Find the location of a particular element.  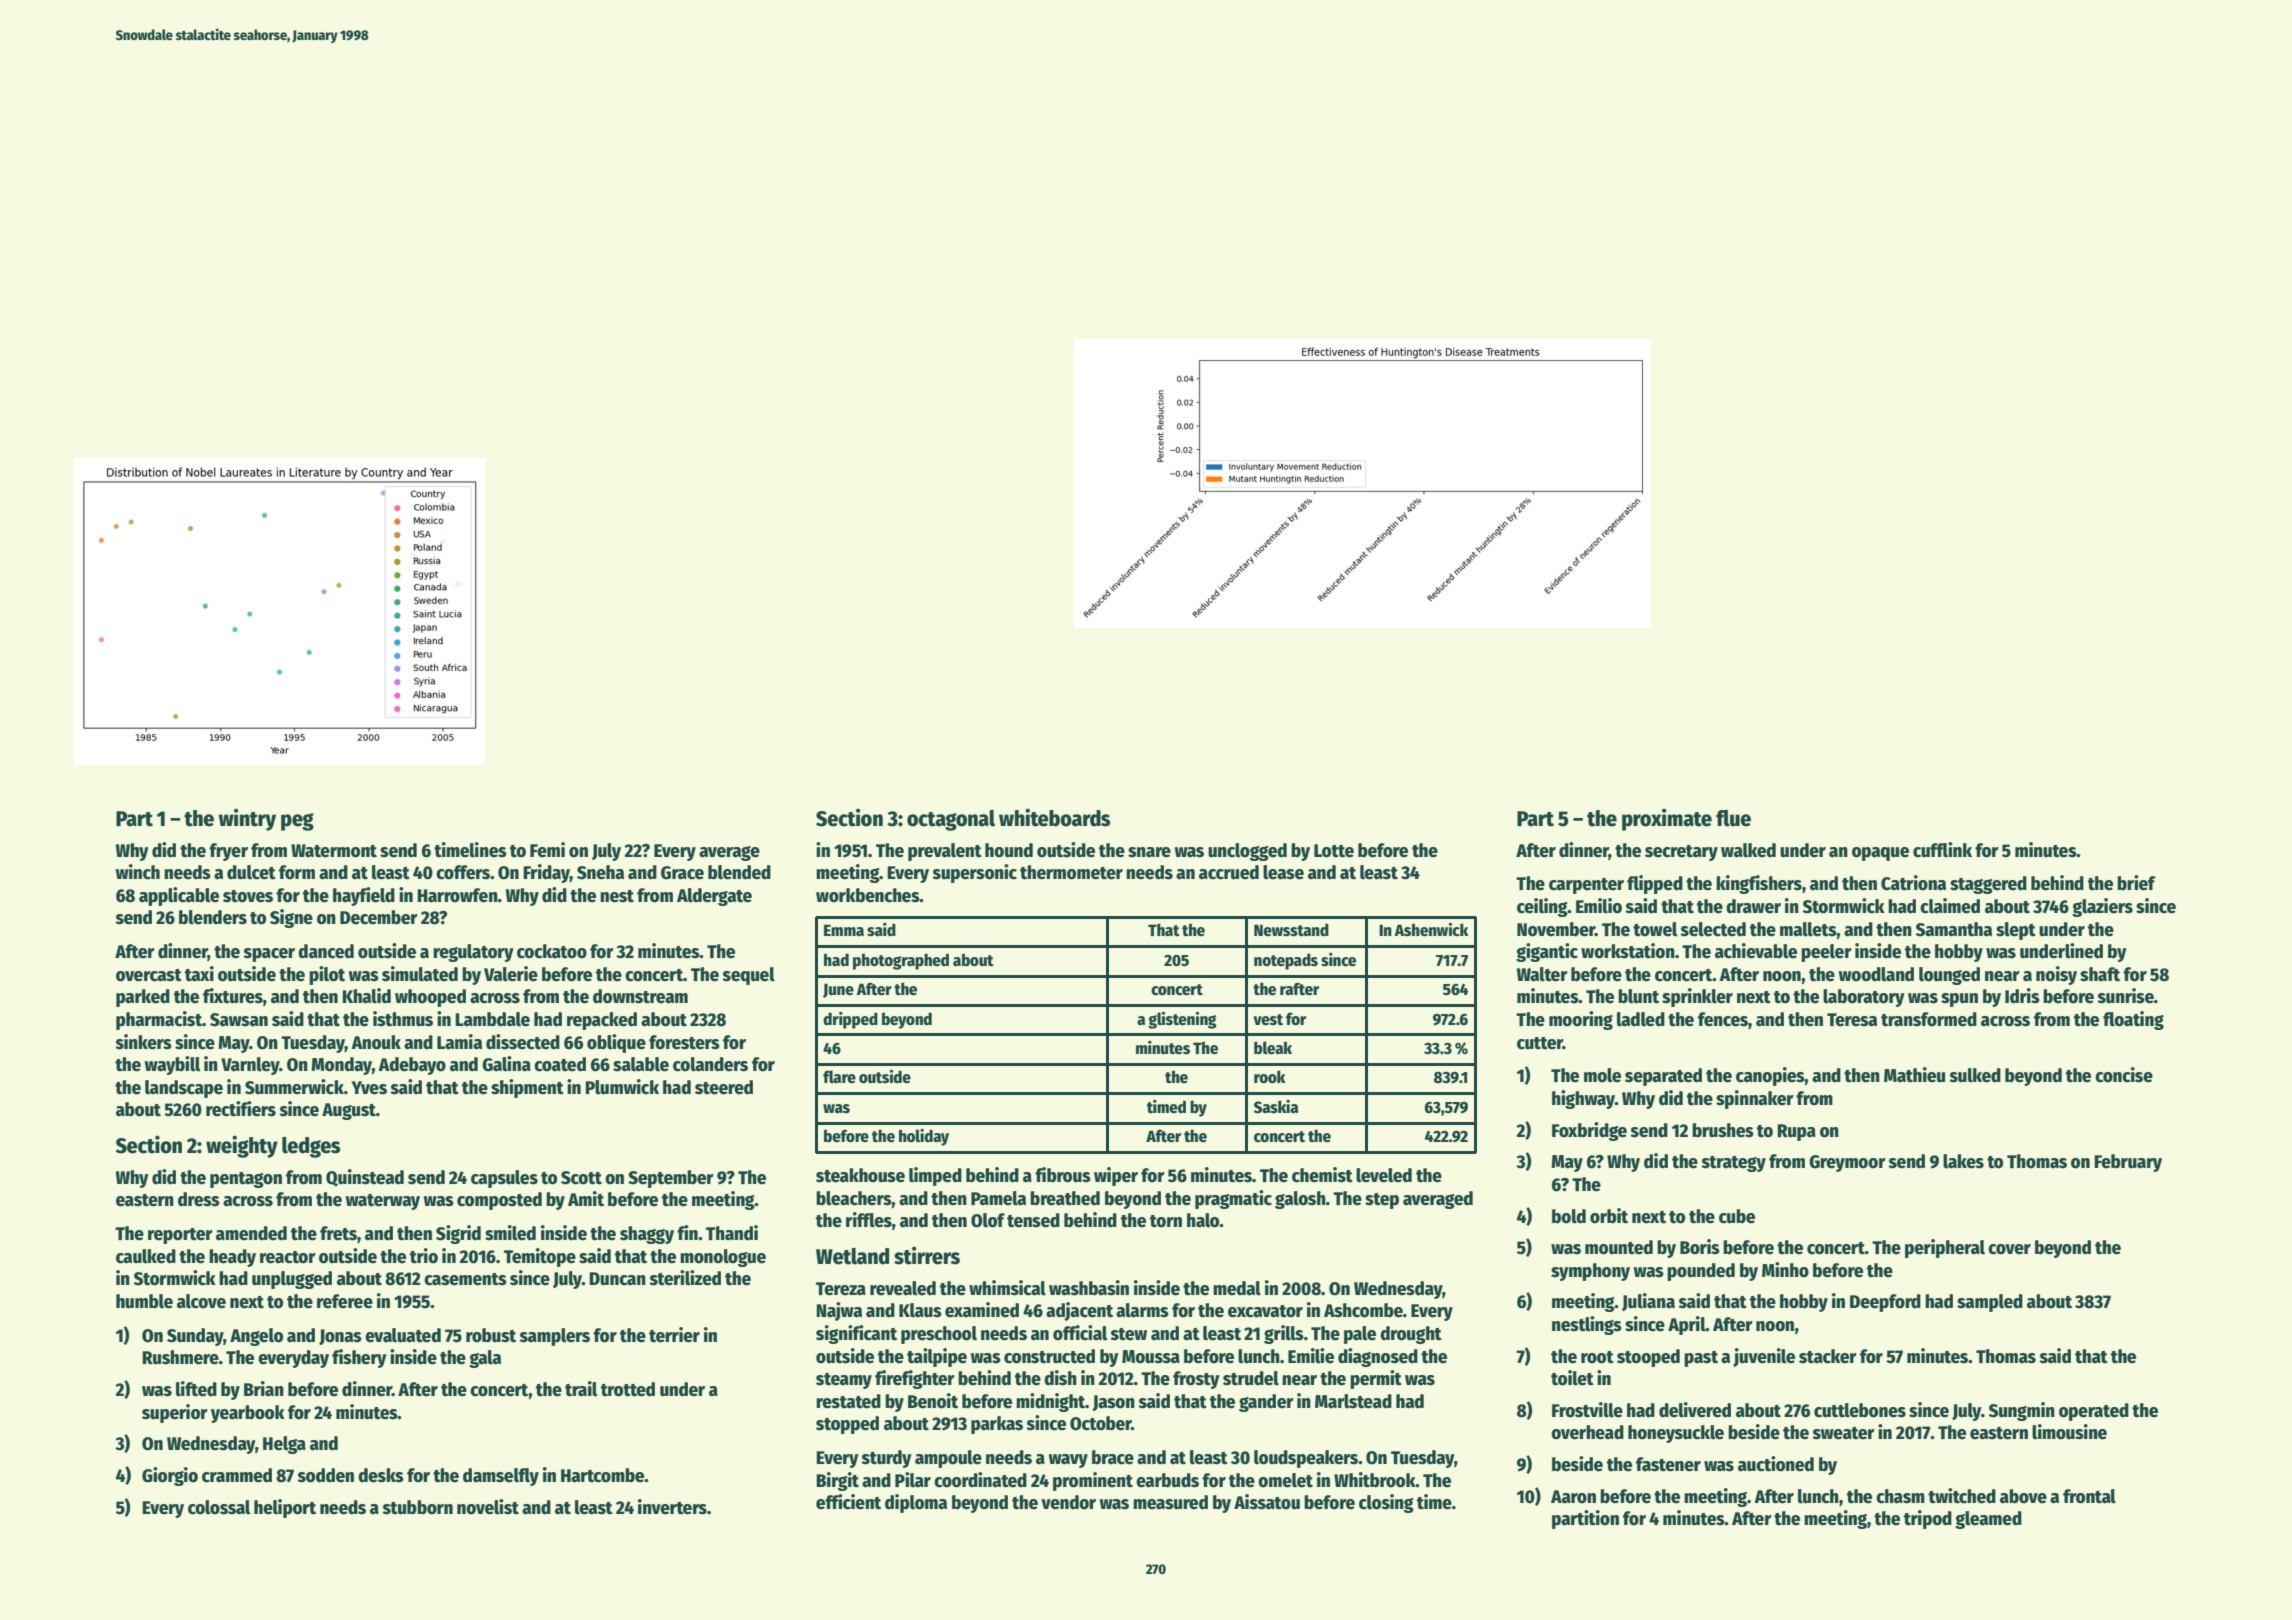

flare is located at coordinates (839, 1076).
